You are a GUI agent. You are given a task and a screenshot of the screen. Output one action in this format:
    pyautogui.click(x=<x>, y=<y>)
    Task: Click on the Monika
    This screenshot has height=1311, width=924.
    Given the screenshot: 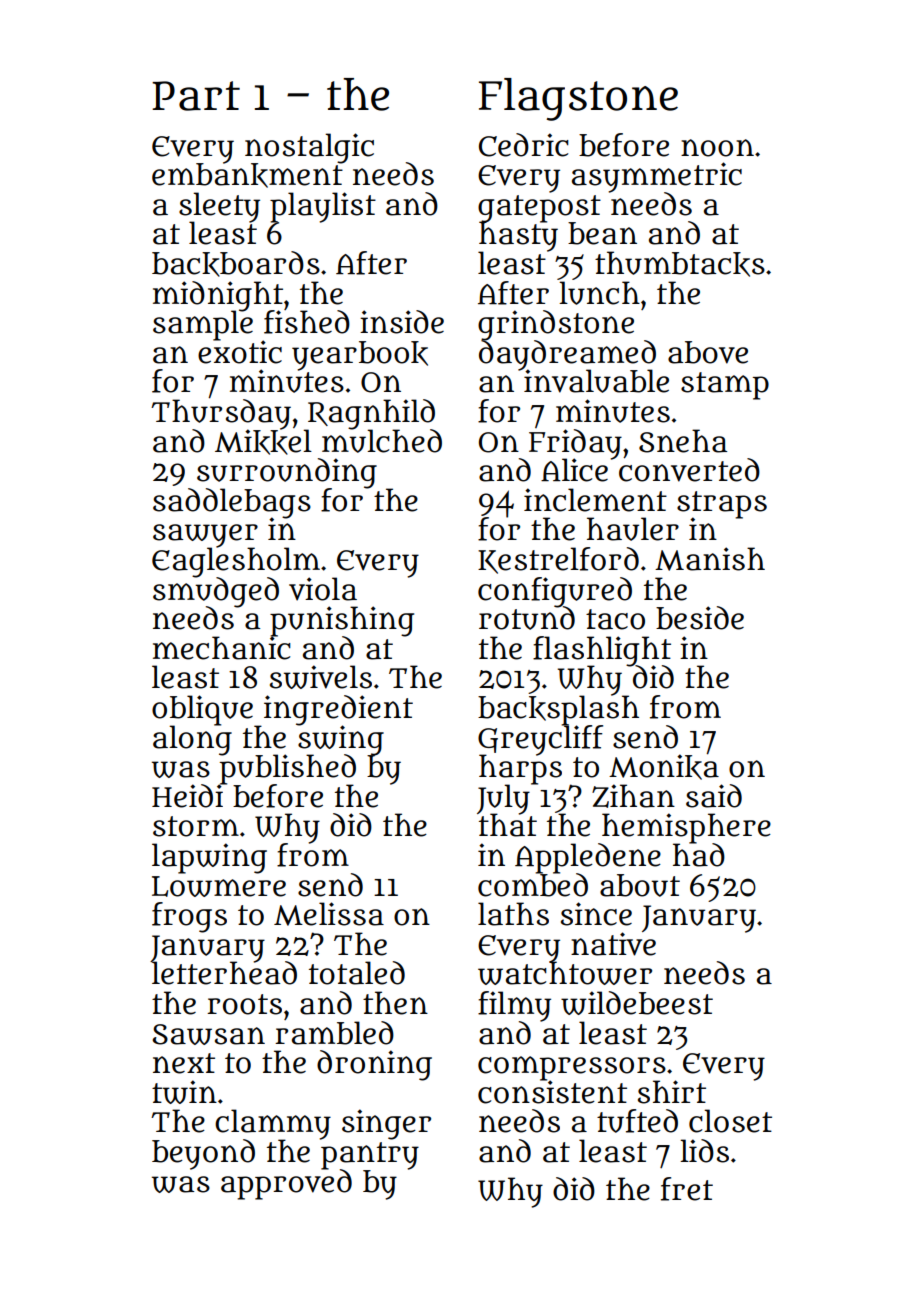 What is the action you would take?
    pyautogui.click(x=664, y=767)
